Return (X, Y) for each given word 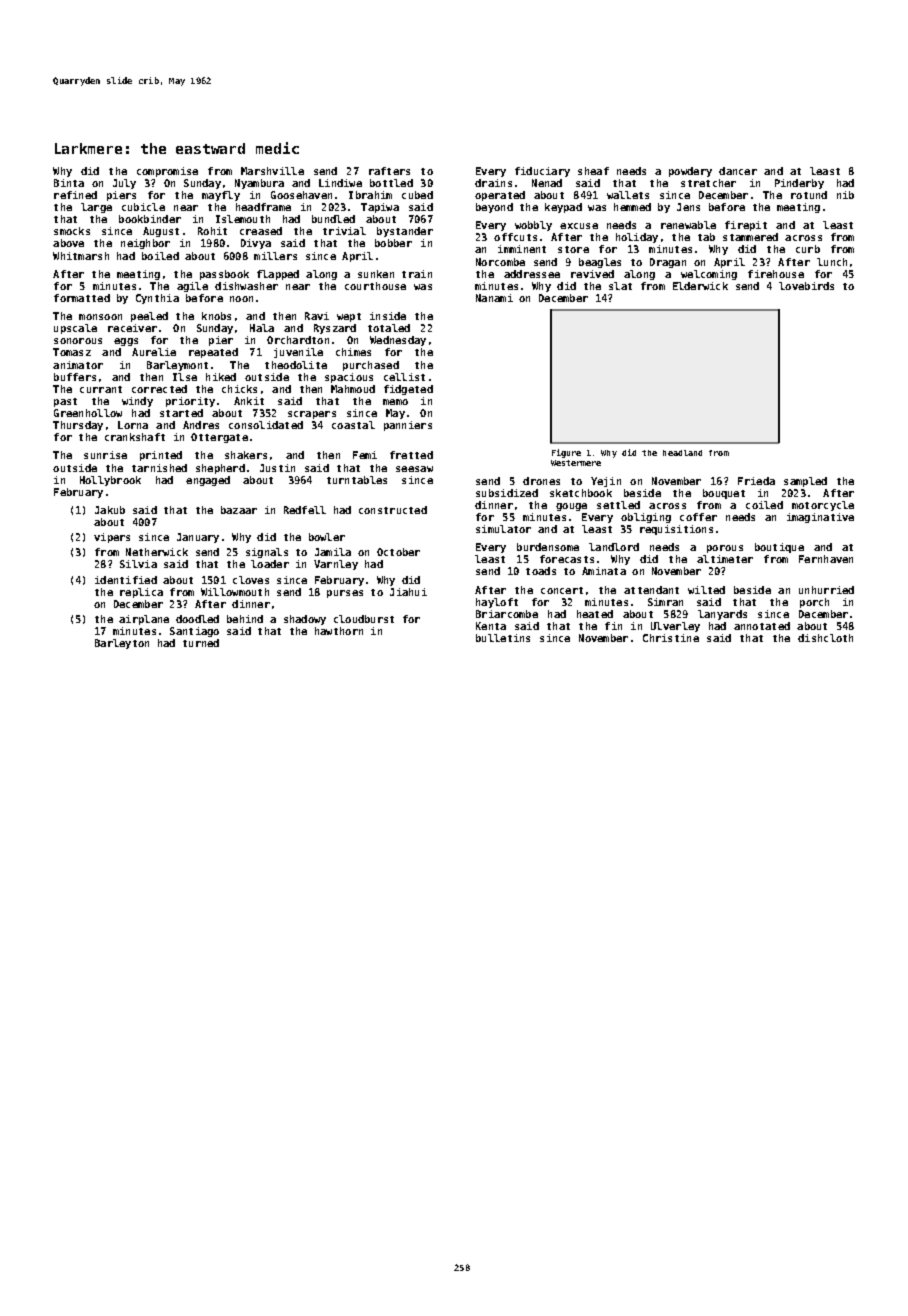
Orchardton (298, 340)
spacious (349, 378)
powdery (690, 172)
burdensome (548, 547)
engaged (208, 481)
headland (682, 453)
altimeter (725, 559)
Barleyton (122, 644)
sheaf (593, 171)
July (124, 184)
